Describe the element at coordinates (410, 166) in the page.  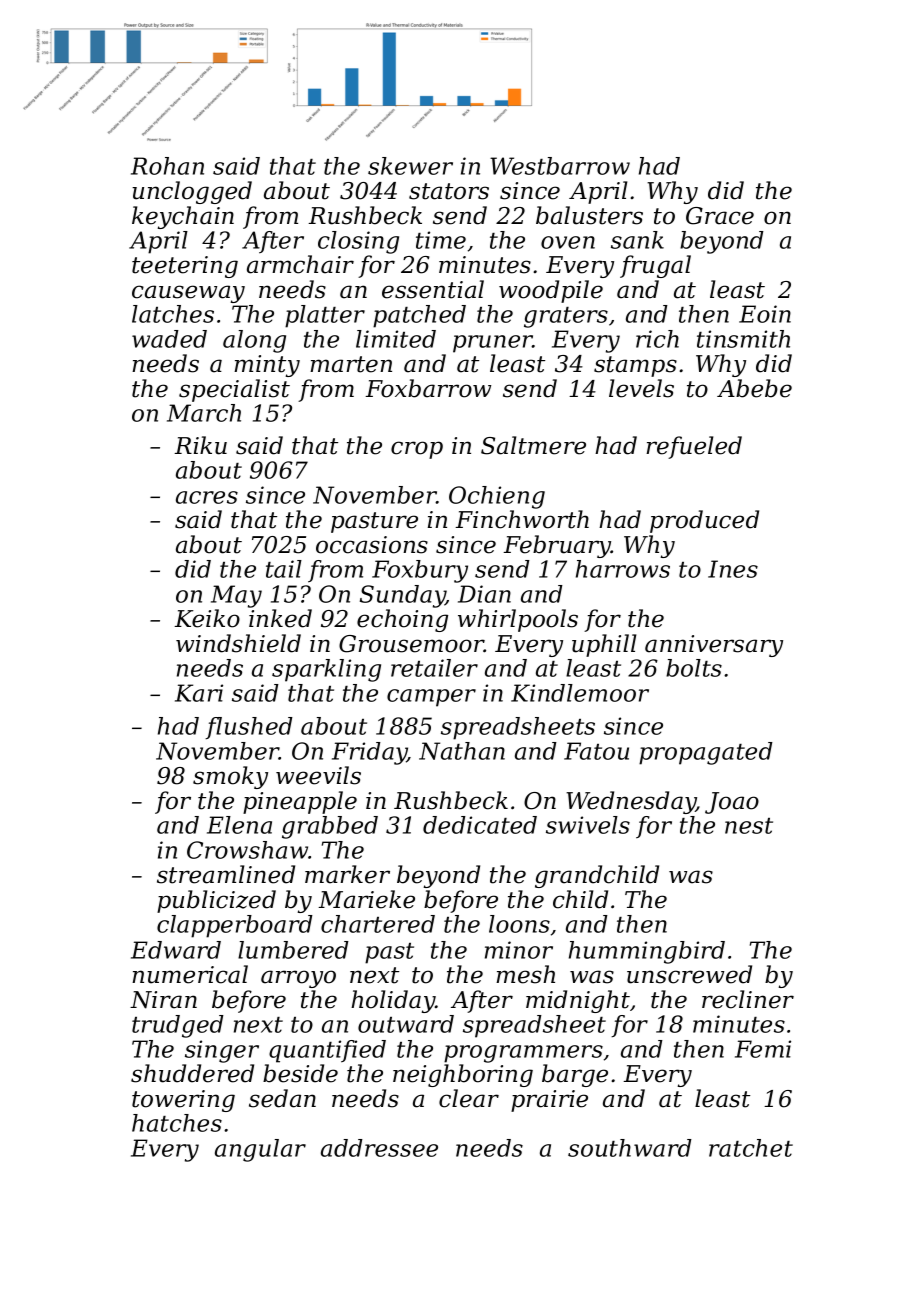
I see `skewer` at that location.
